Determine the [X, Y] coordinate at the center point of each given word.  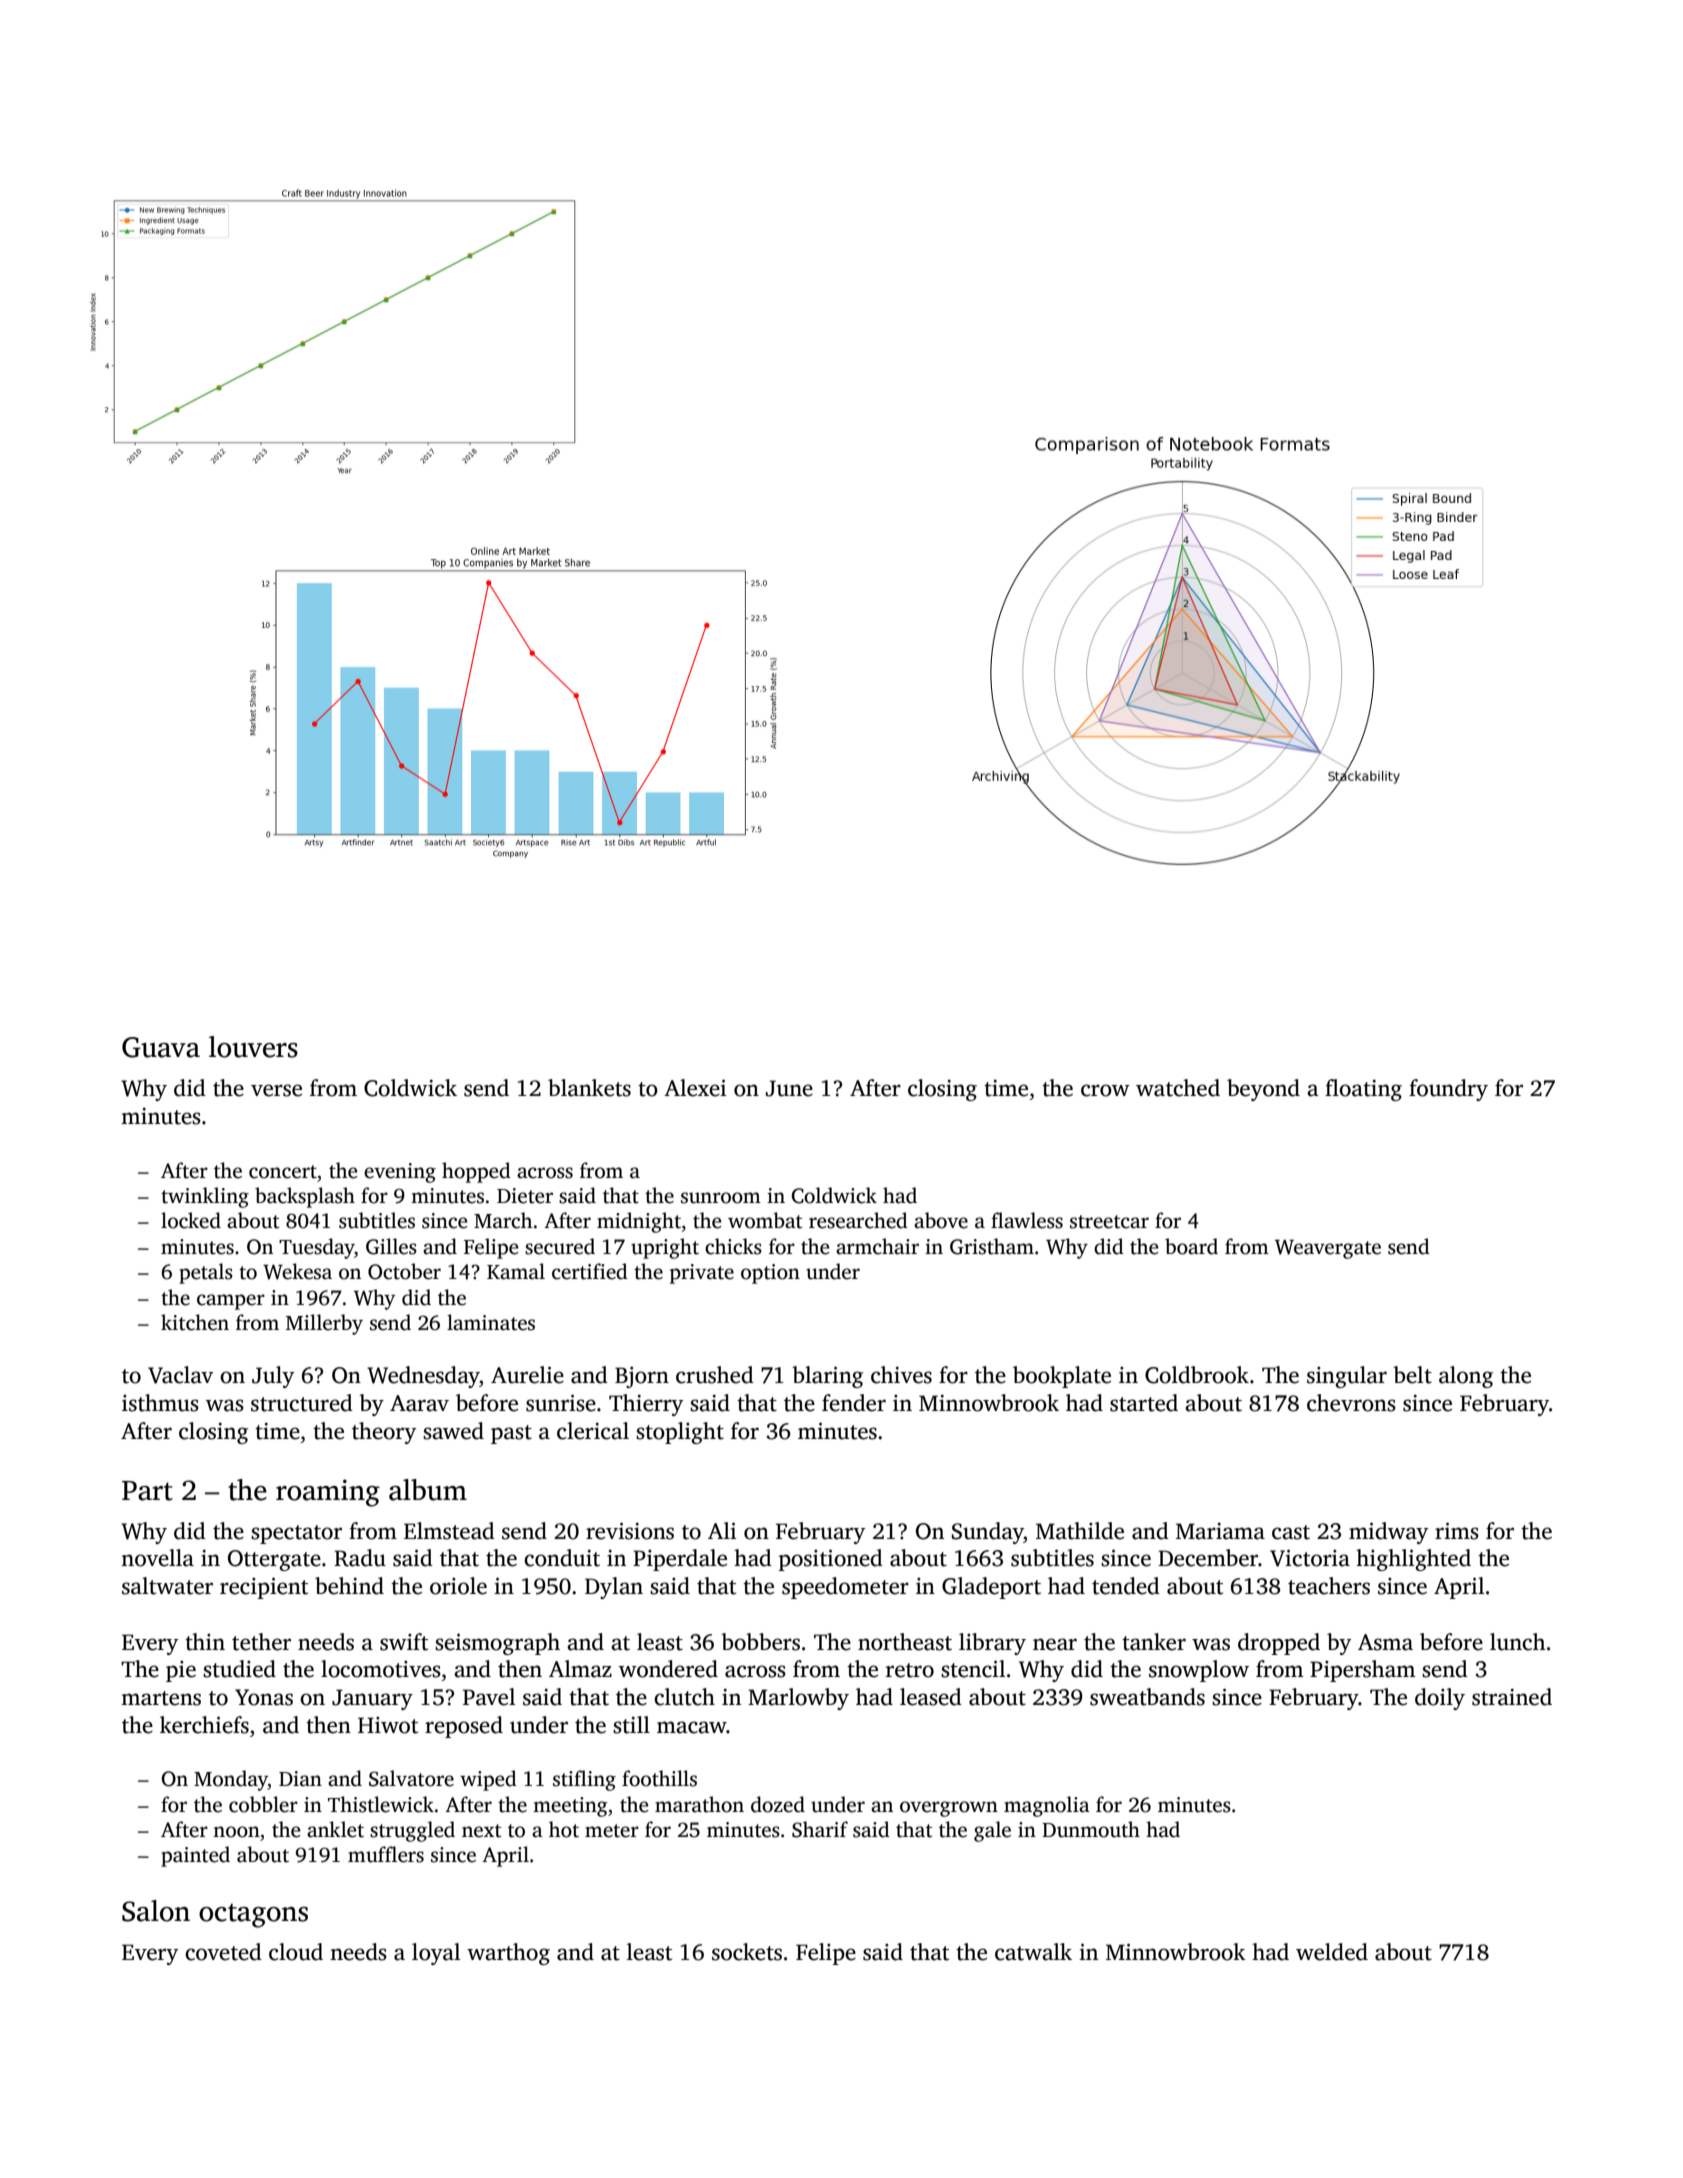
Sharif [820, 1829]
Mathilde [1080, 1531]
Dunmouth [1091, 1829]
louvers [253, 1047]
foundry [1448, 1090]
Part [147, 1491]
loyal [436, 1954]
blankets [589, 1088]
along [1466, 1377]
